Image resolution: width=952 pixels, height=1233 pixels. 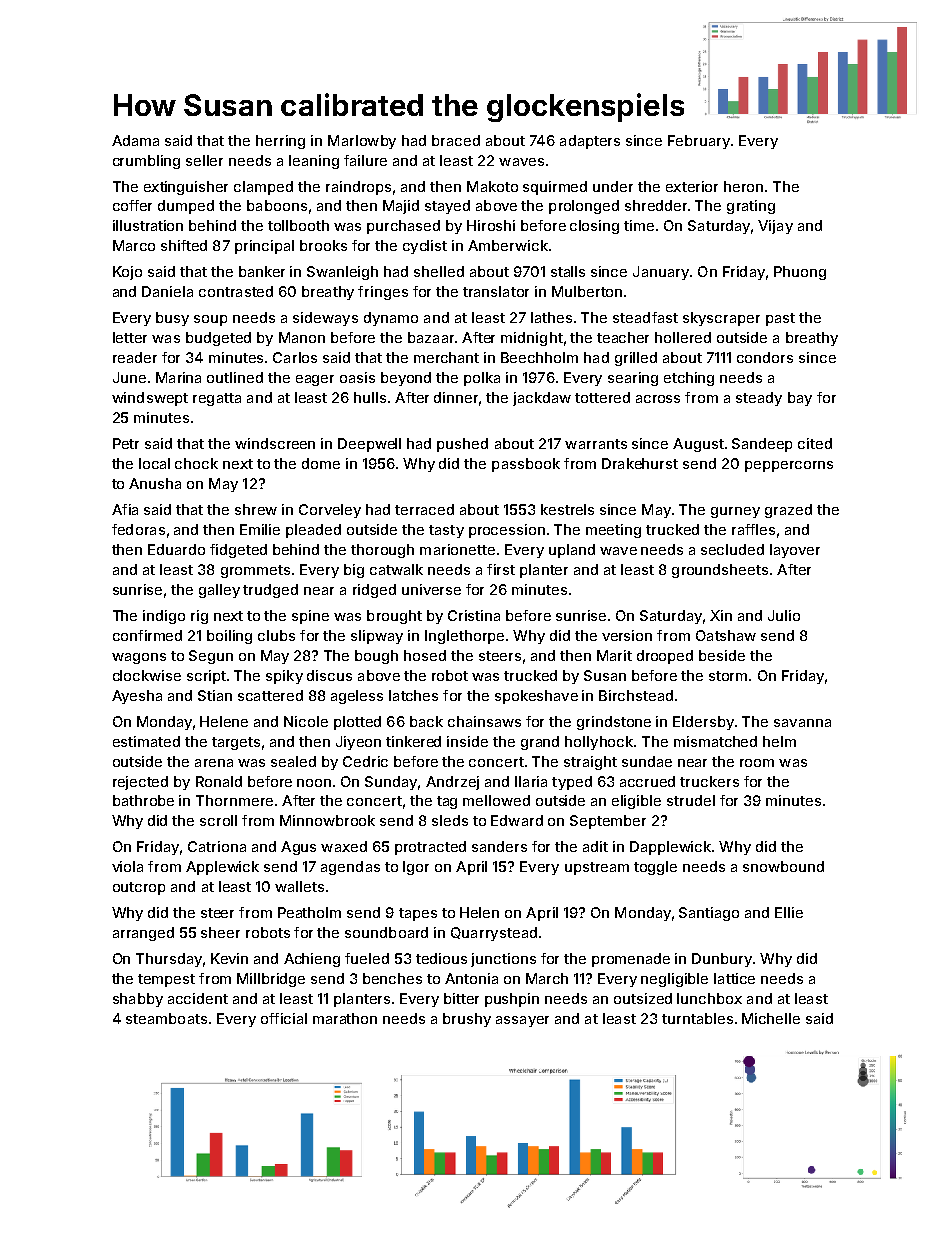 I want to click on steamboats, so click(x=166, y=1018).
